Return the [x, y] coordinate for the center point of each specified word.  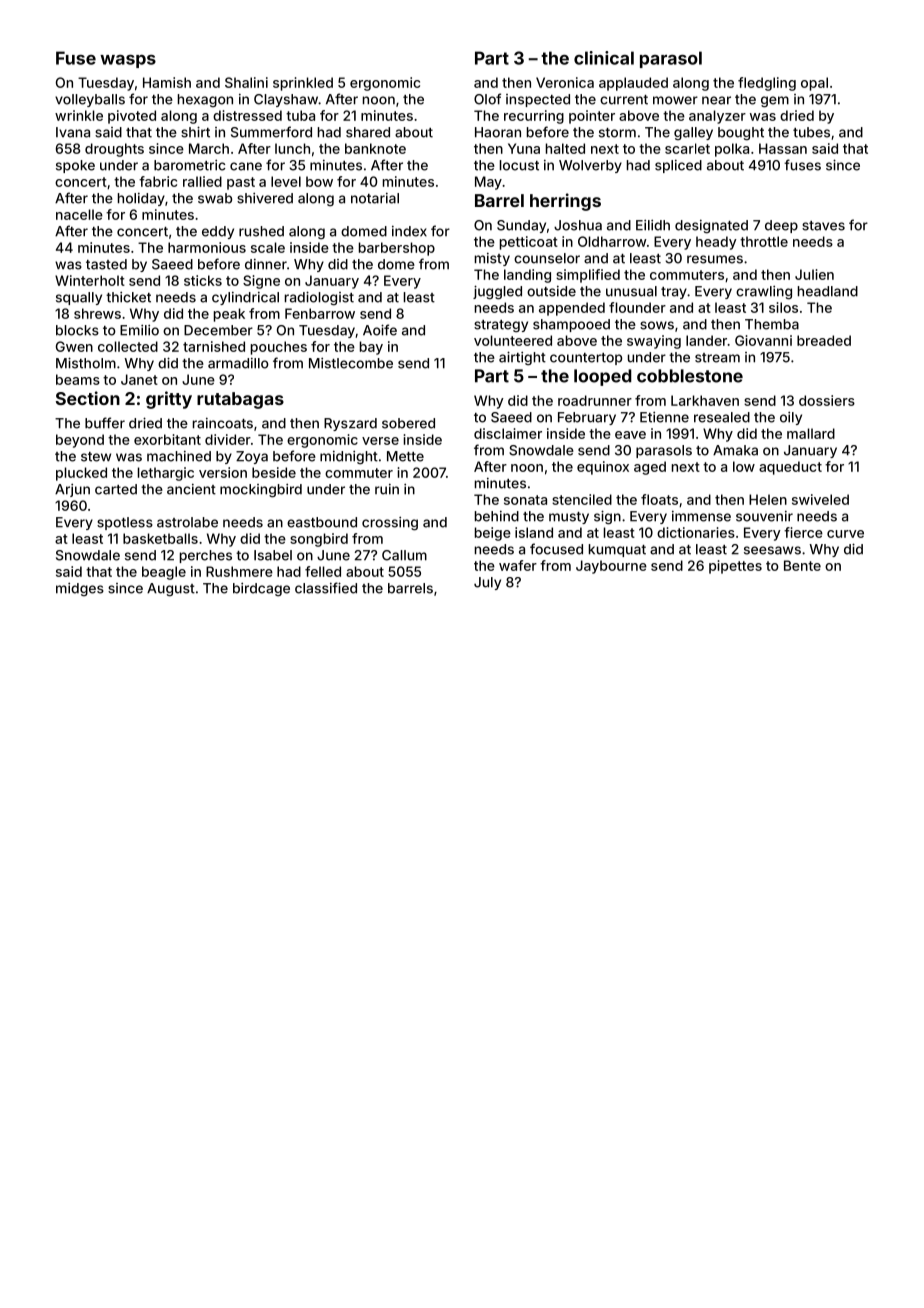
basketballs [160, 538]
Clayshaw [286, 100]
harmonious [207, 247]
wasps [128, 61]
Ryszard [350, 424]
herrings [565, 202]
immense [701, 516]
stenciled [582, 499]
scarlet [687, 148]
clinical [604, 58]
